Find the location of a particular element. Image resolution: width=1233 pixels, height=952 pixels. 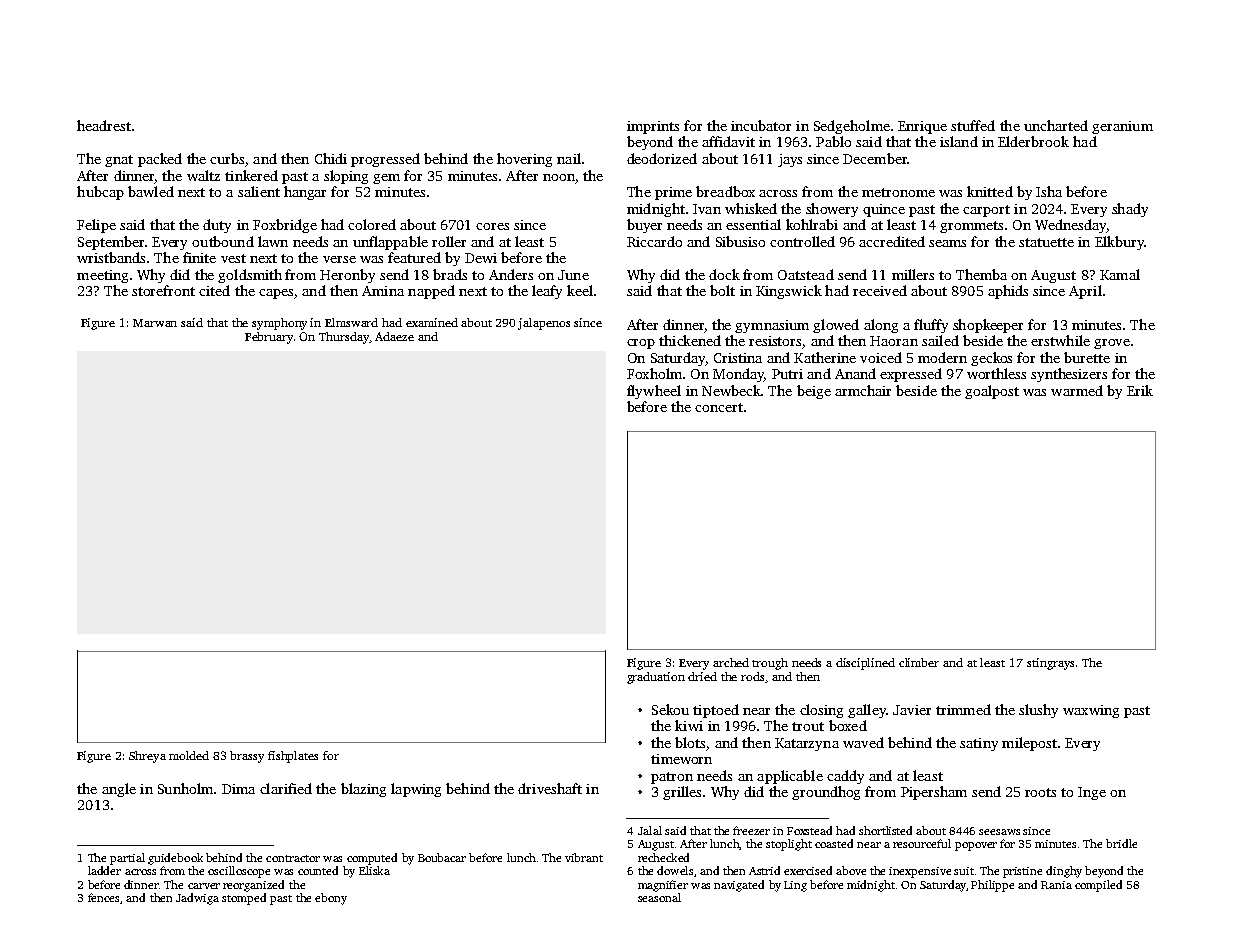

molded is located at coordinates (189, 755).
